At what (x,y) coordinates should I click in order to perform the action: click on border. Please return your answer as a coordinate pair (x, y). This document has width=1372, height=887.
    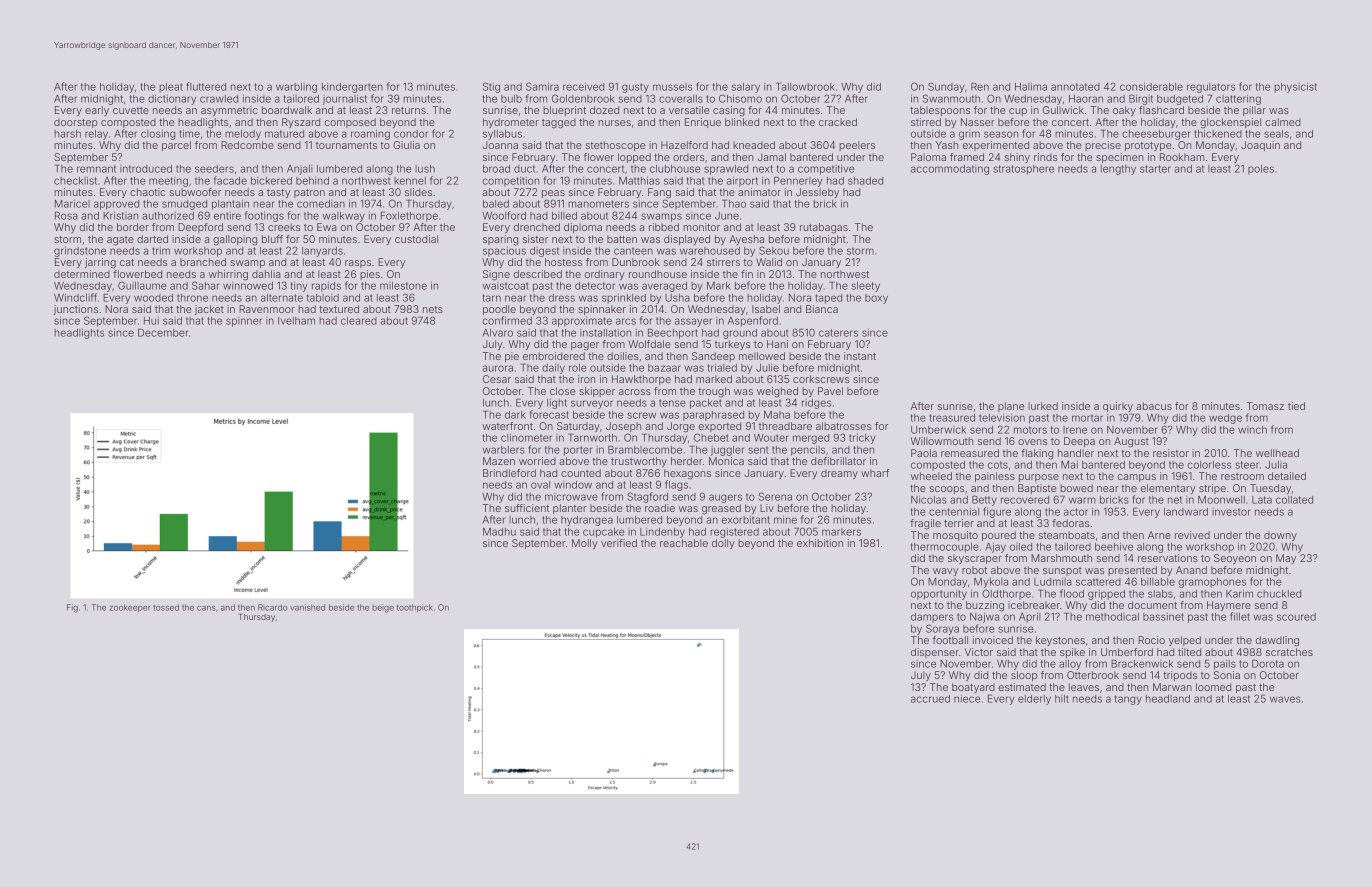
    Looking at the image, I should click on (133, 227).
